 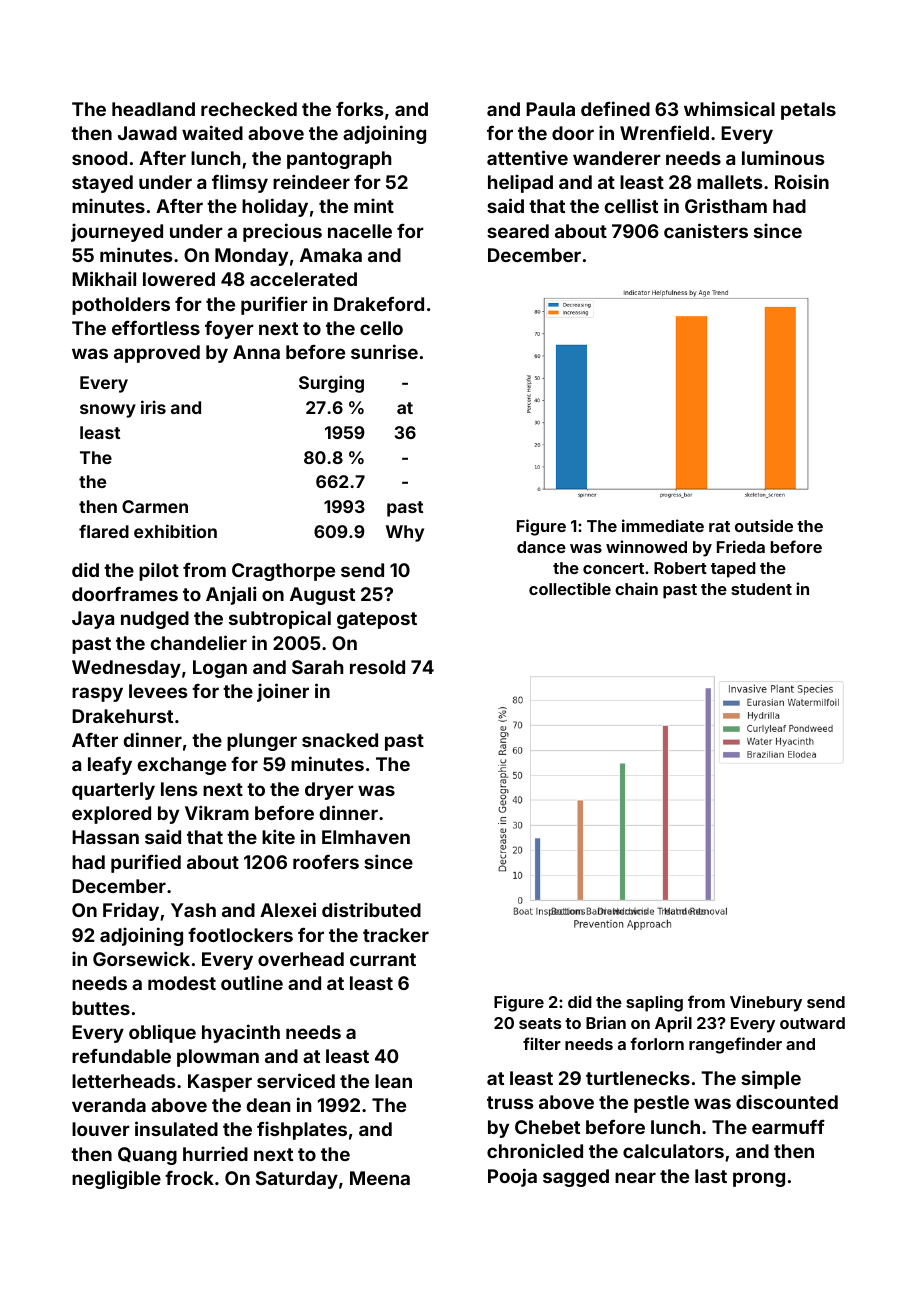 What do you see at coordinates (636, 588) in the document?
I see `chain` at bounding box center [636, 588].
